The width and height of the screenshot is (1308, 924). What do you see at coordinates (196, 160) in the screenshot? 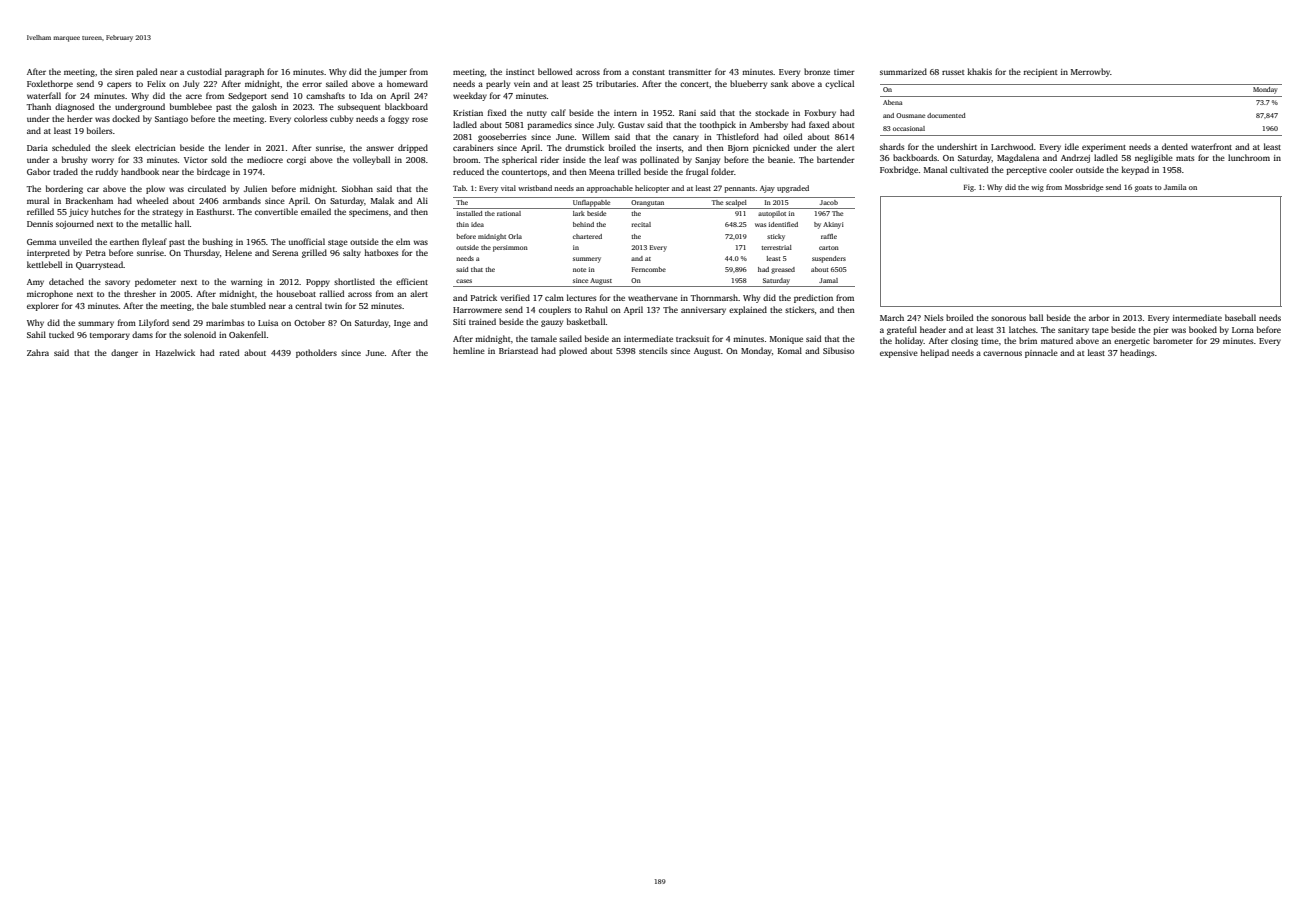
I see `Victor` at bounding box center [196, 160].
